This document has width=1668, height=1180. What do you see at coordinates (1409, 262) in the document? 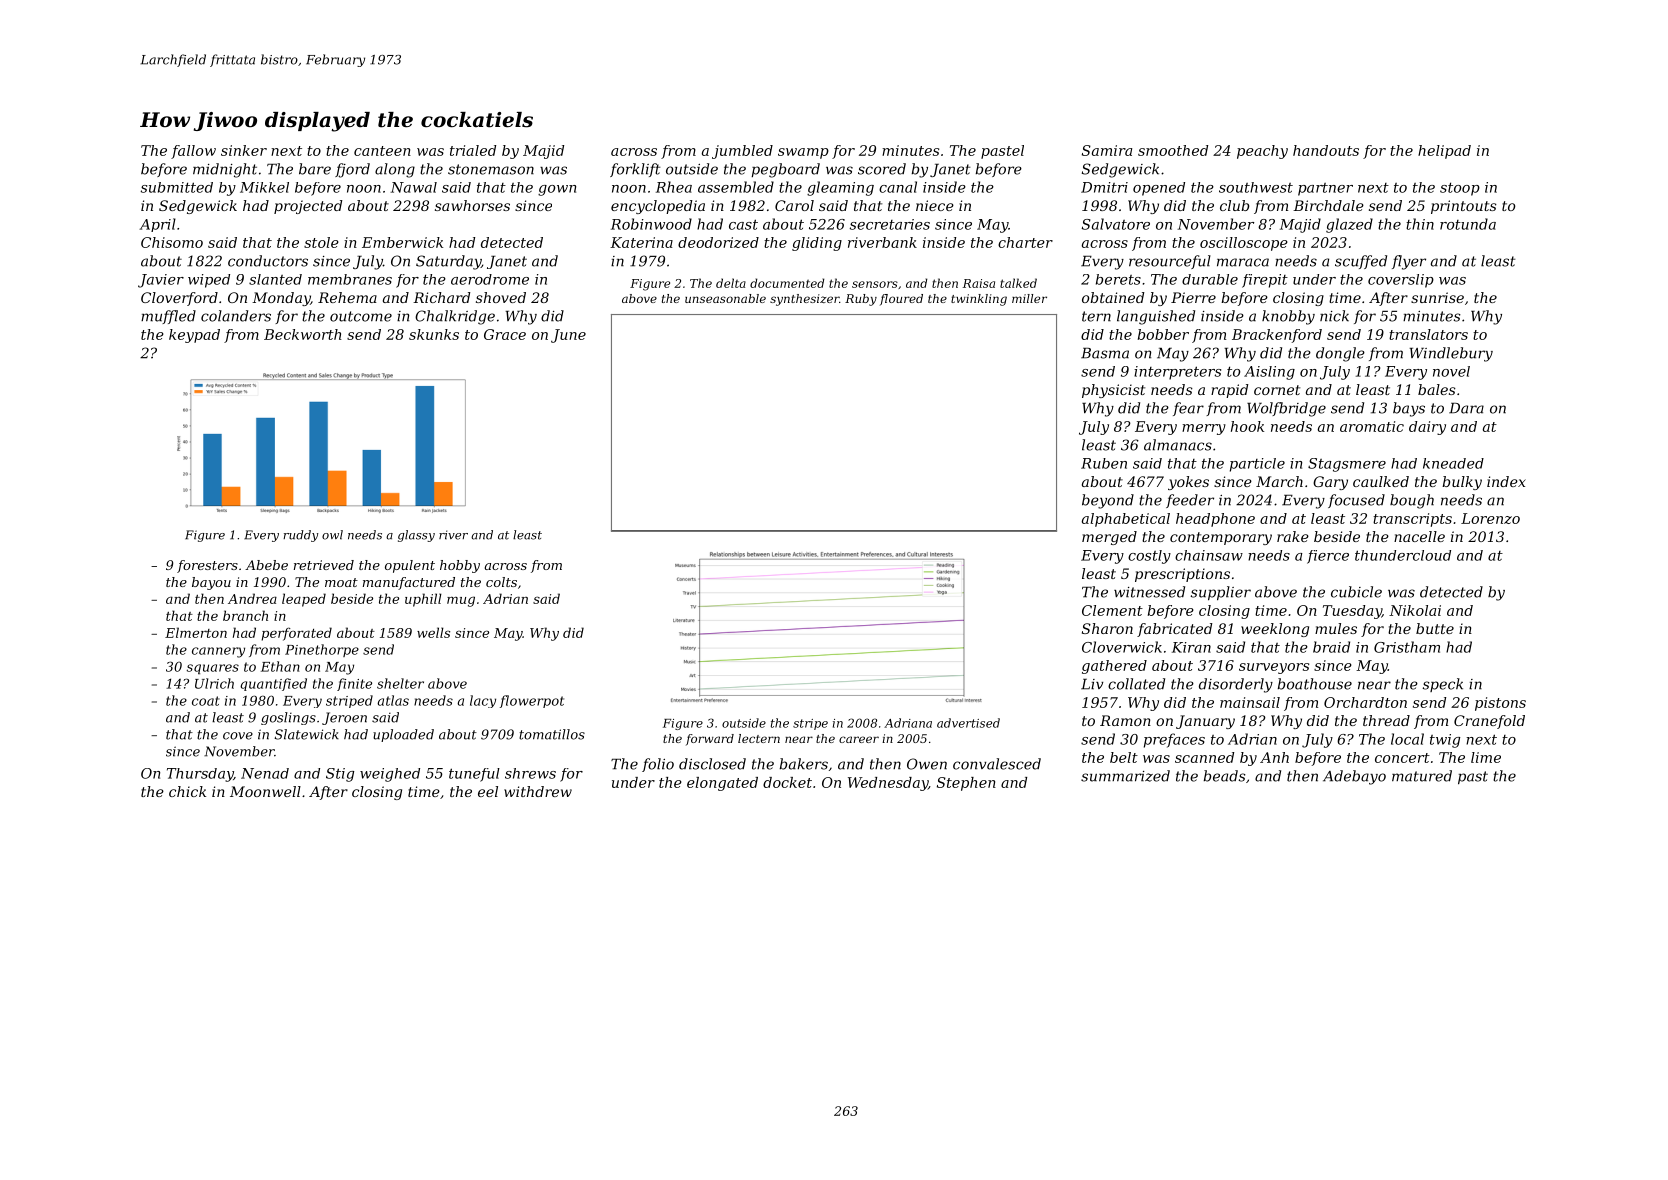
I see `flyer` at bounding box center [1409, 262].
